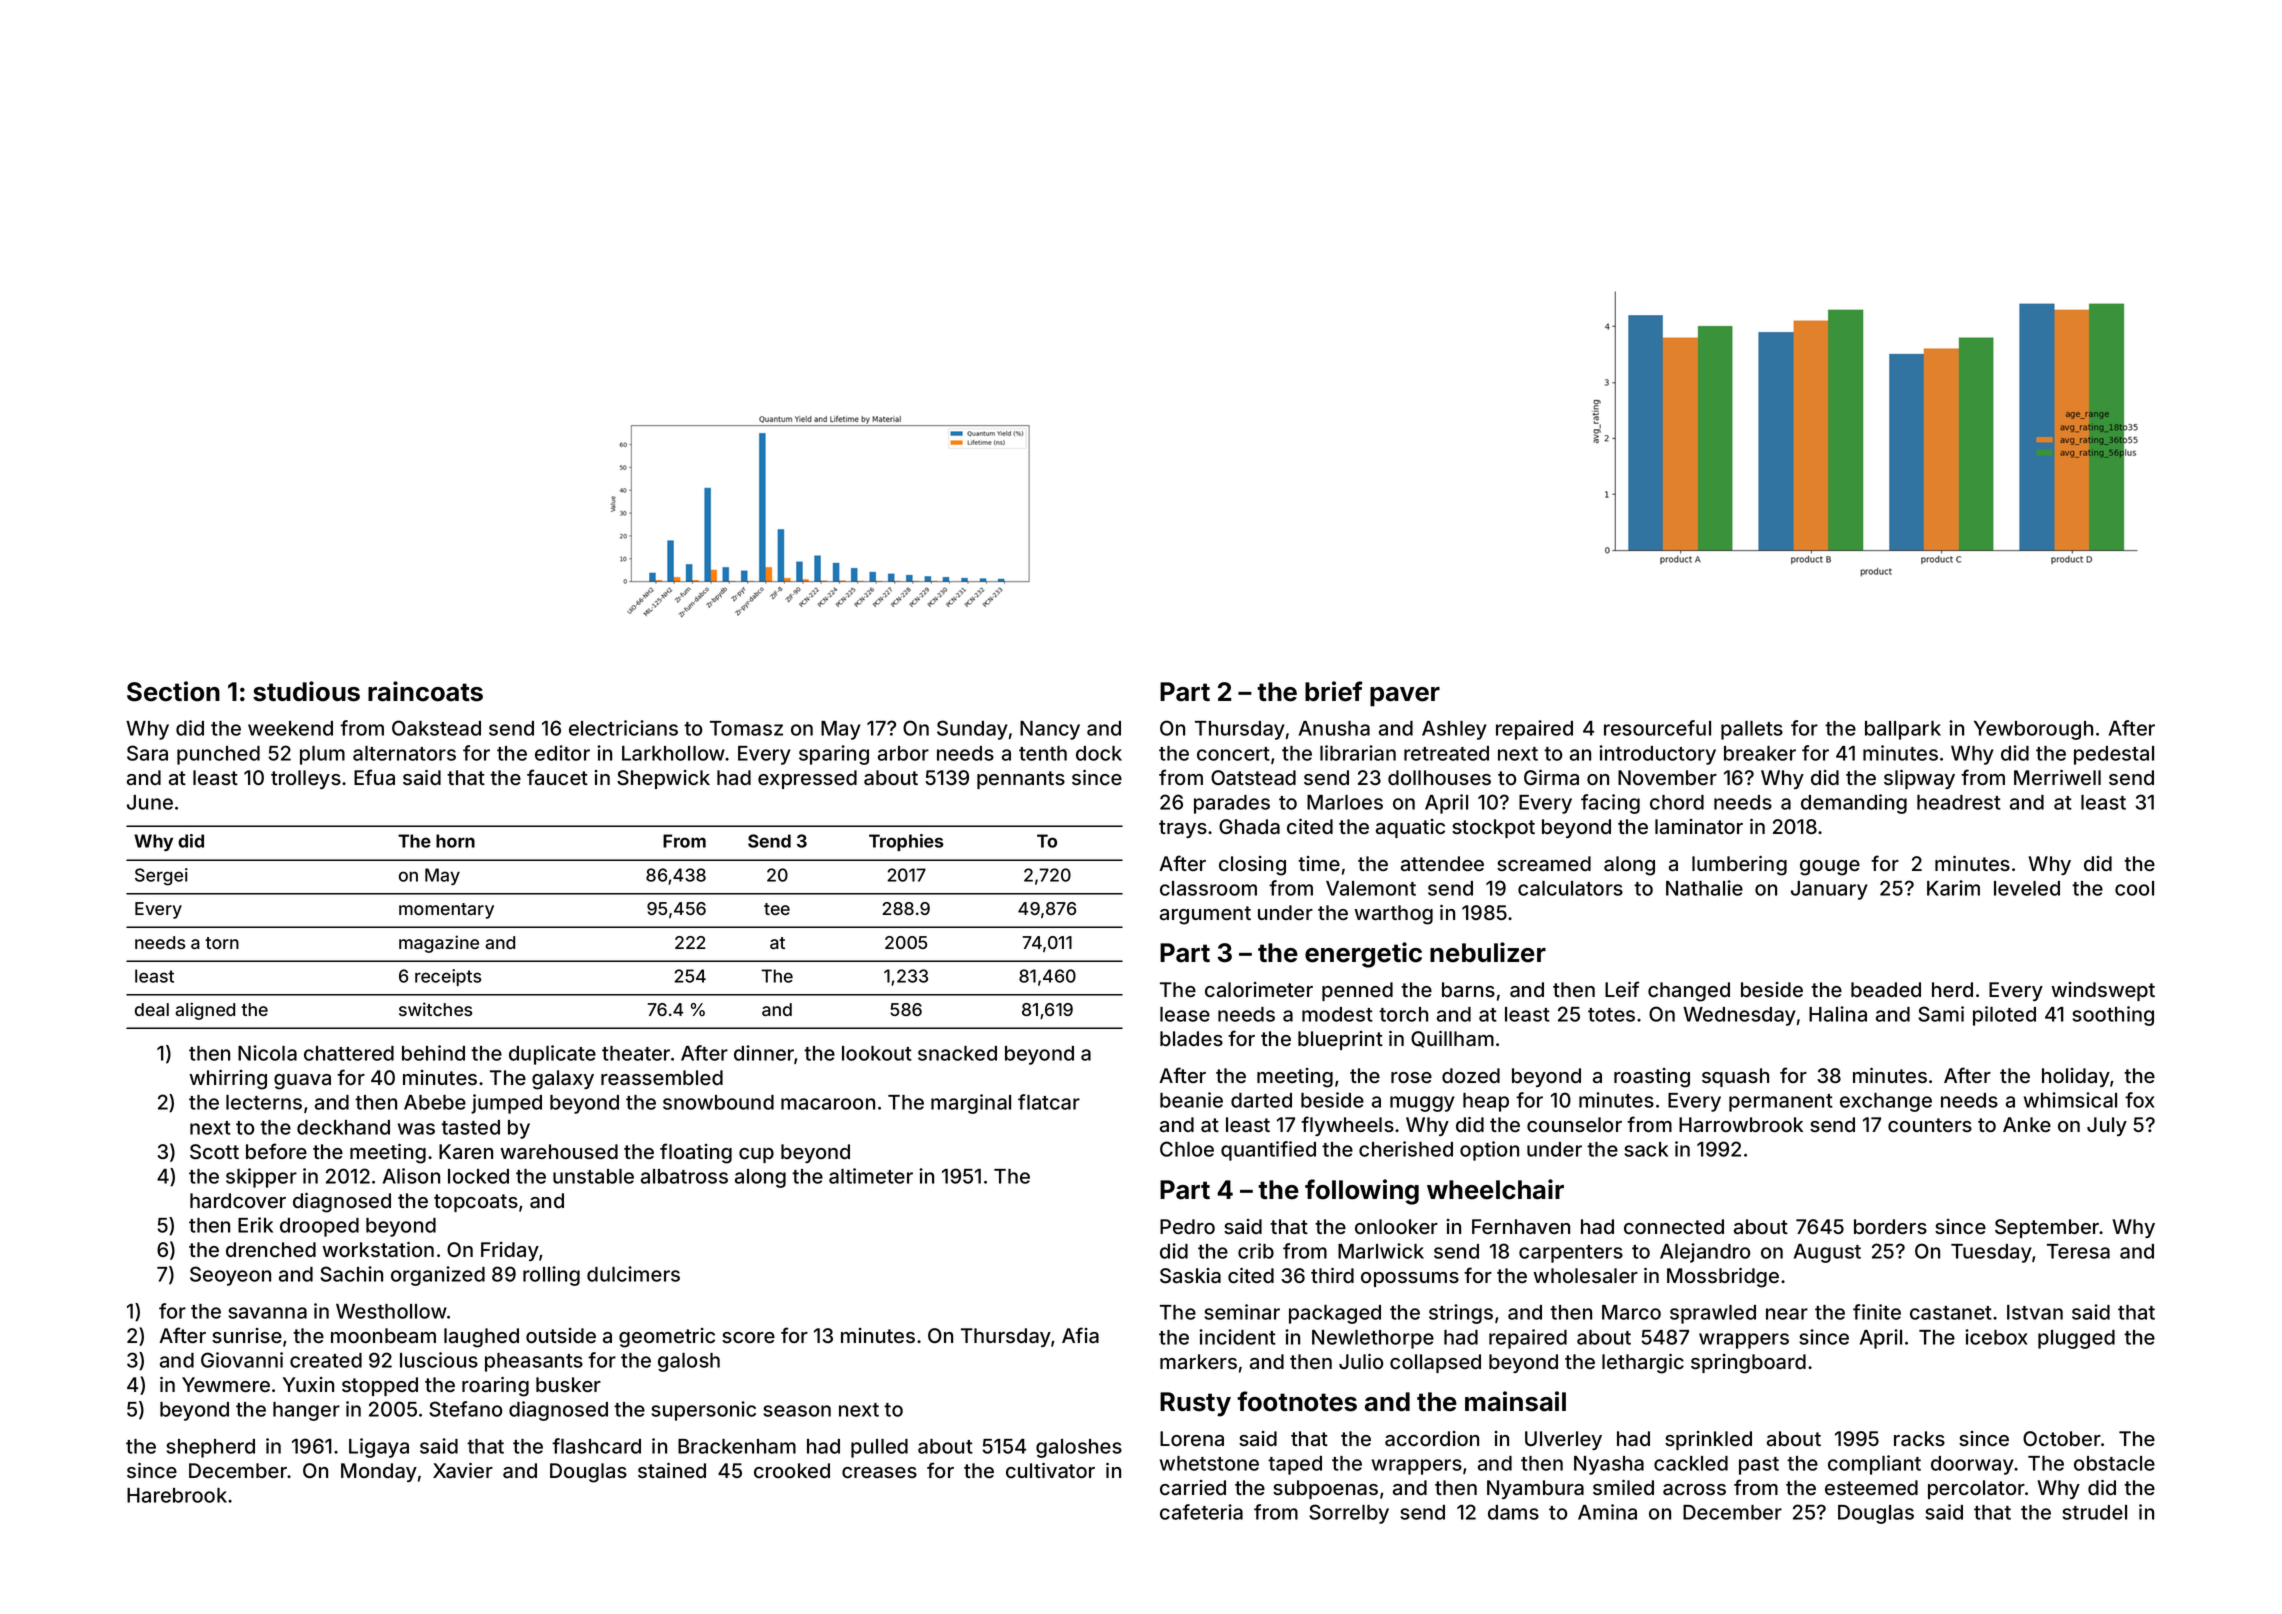 The image size is (2282, 1614). Describe the element at coordinates (1349, 1514) in the screenshot. I see `Sorrelby` at that location.
